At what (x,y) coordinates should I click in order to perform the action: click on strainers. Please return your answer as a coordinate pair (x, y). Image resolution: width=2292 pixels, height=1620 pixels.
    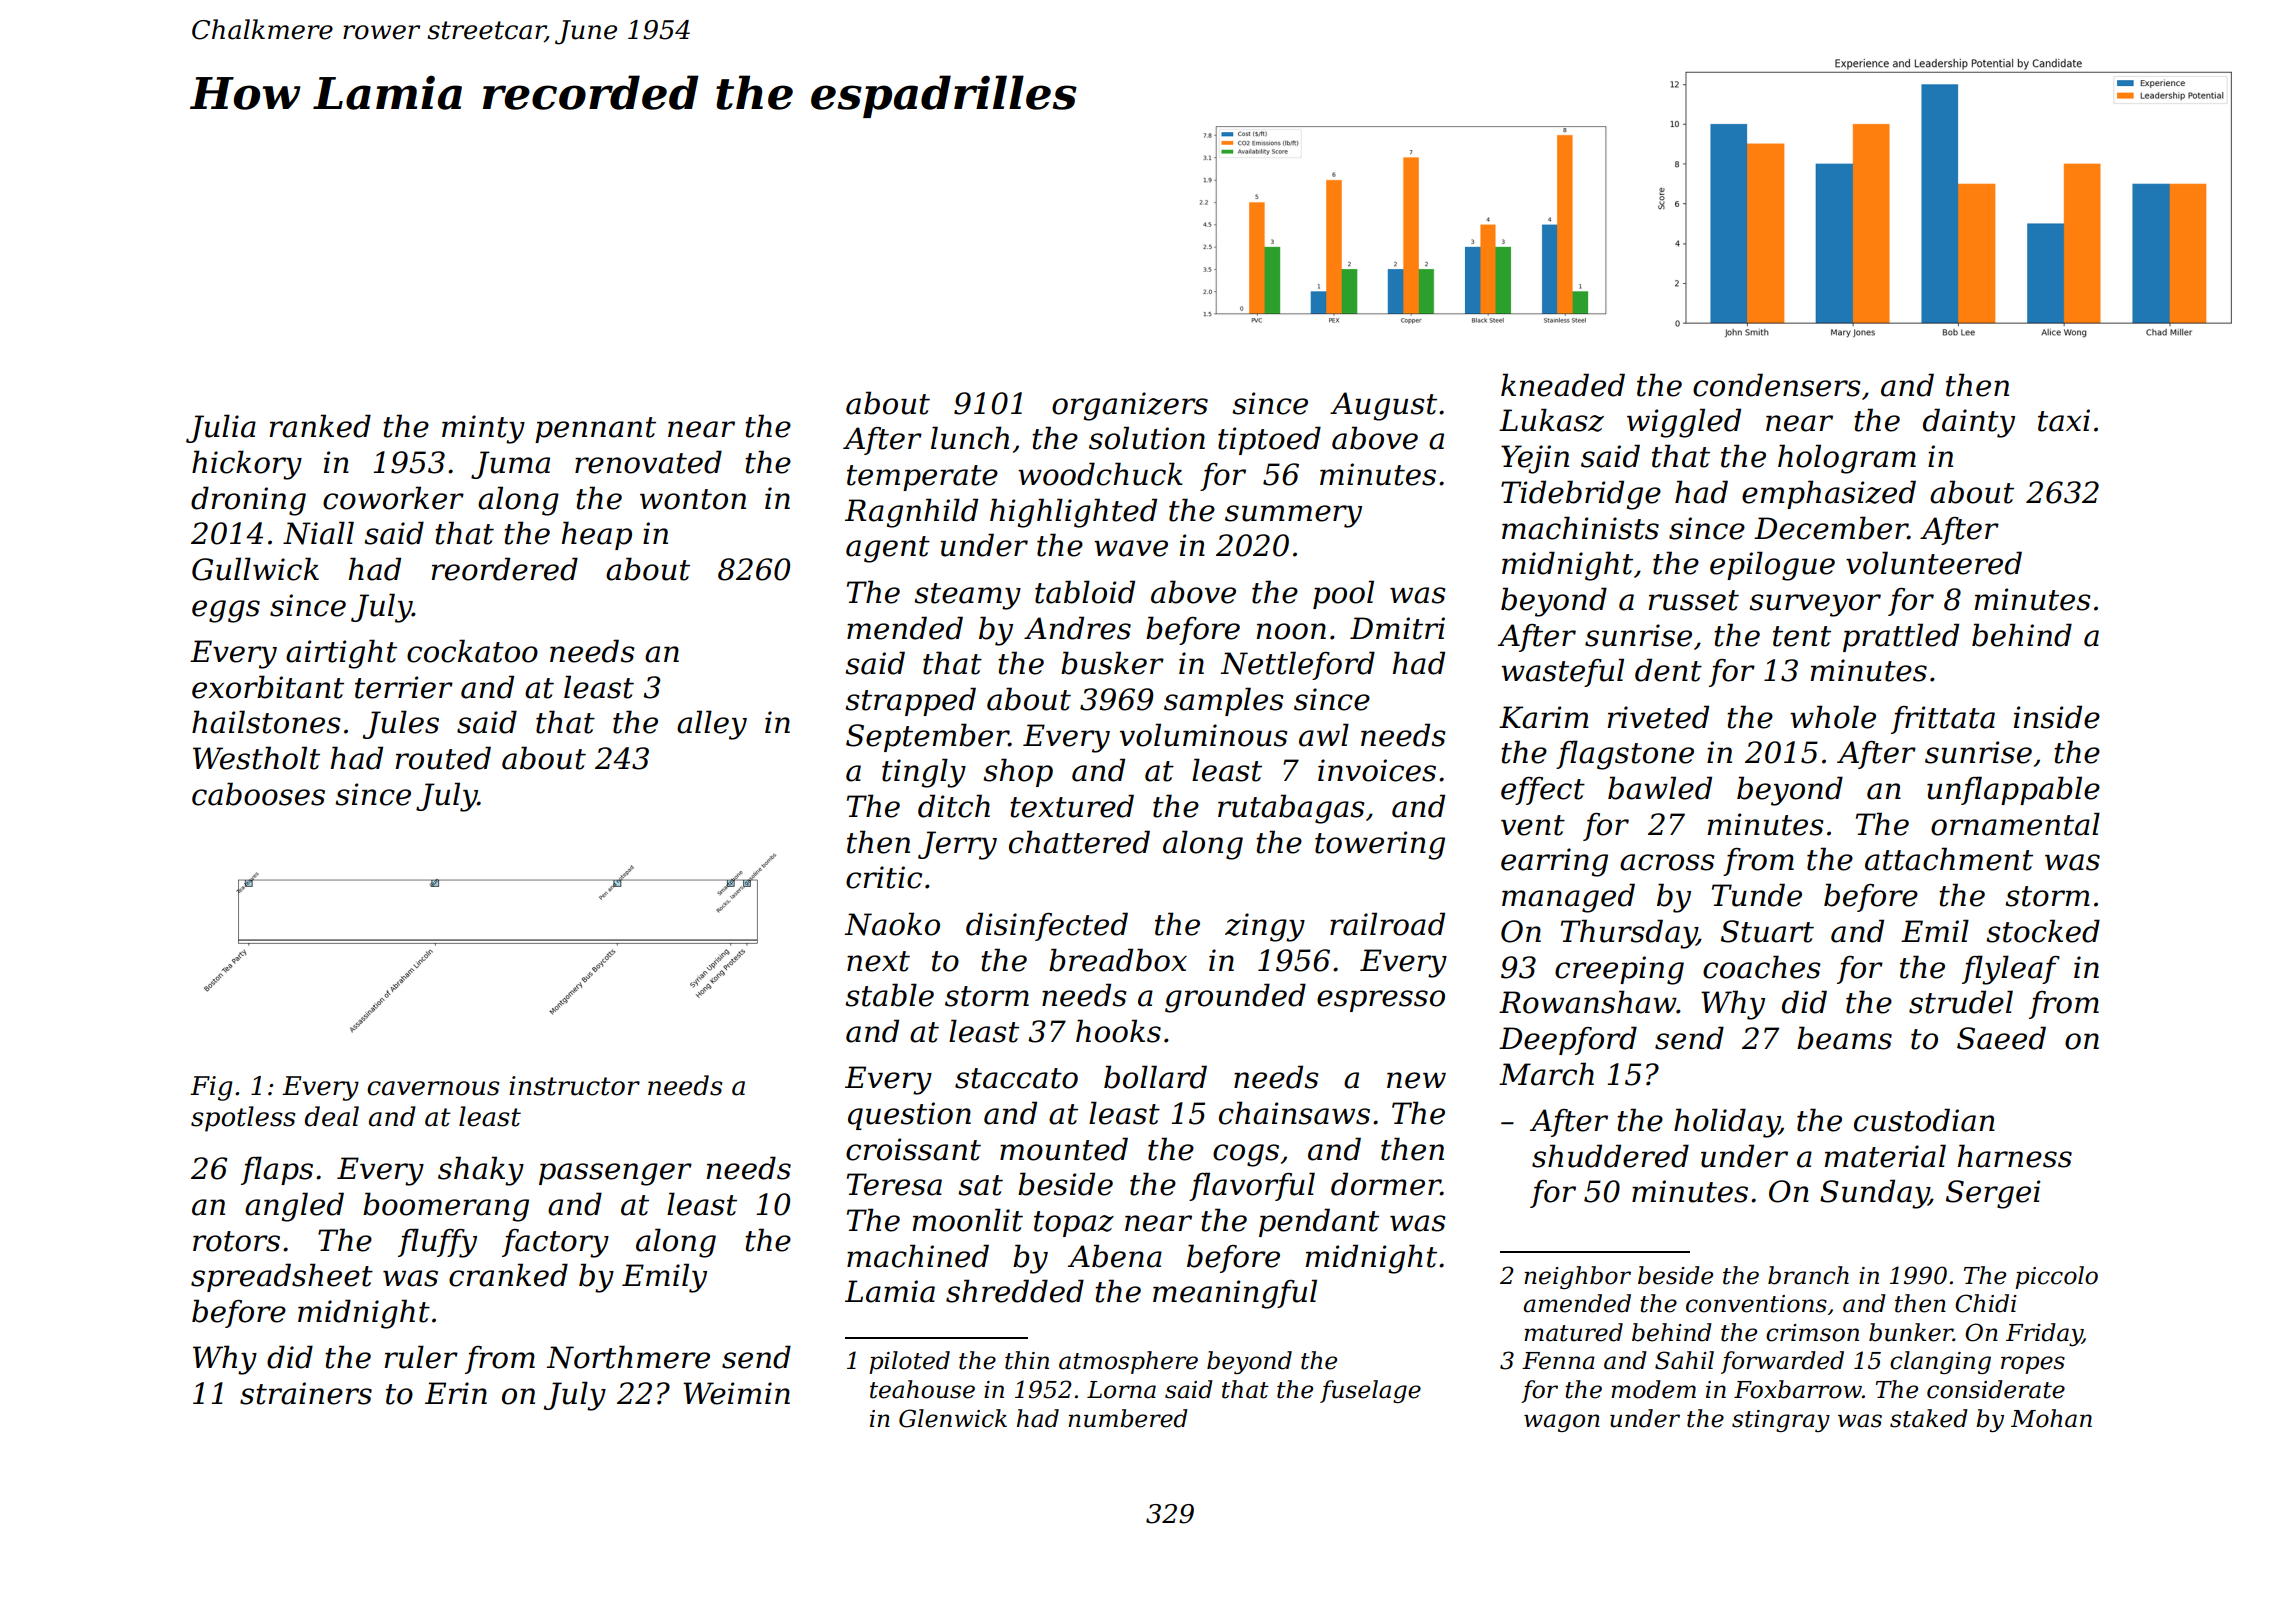
    Looking at the image, I should click on (306, 1393).
